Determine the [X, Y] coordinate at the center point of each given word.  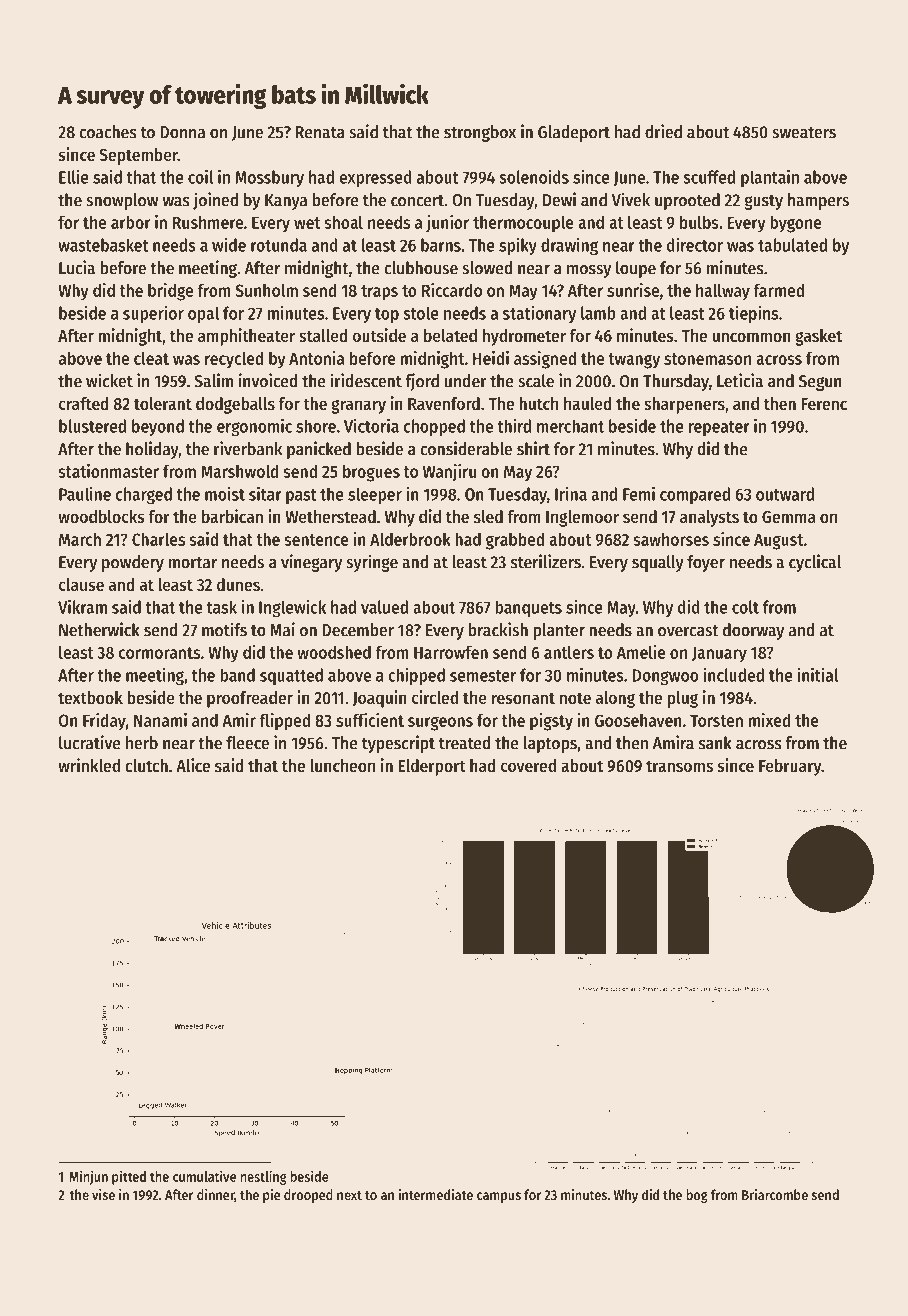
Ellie [74, 177]
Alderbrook [410, 539]
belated [450, 335]
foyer [706, 563]
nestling [263, 1177]
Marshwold [240, 471]
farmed [779, 290]
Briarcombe [775, 1194]
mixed [770, 720]
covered [528, 765]
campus [499, 1197]
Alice [193, 765]
